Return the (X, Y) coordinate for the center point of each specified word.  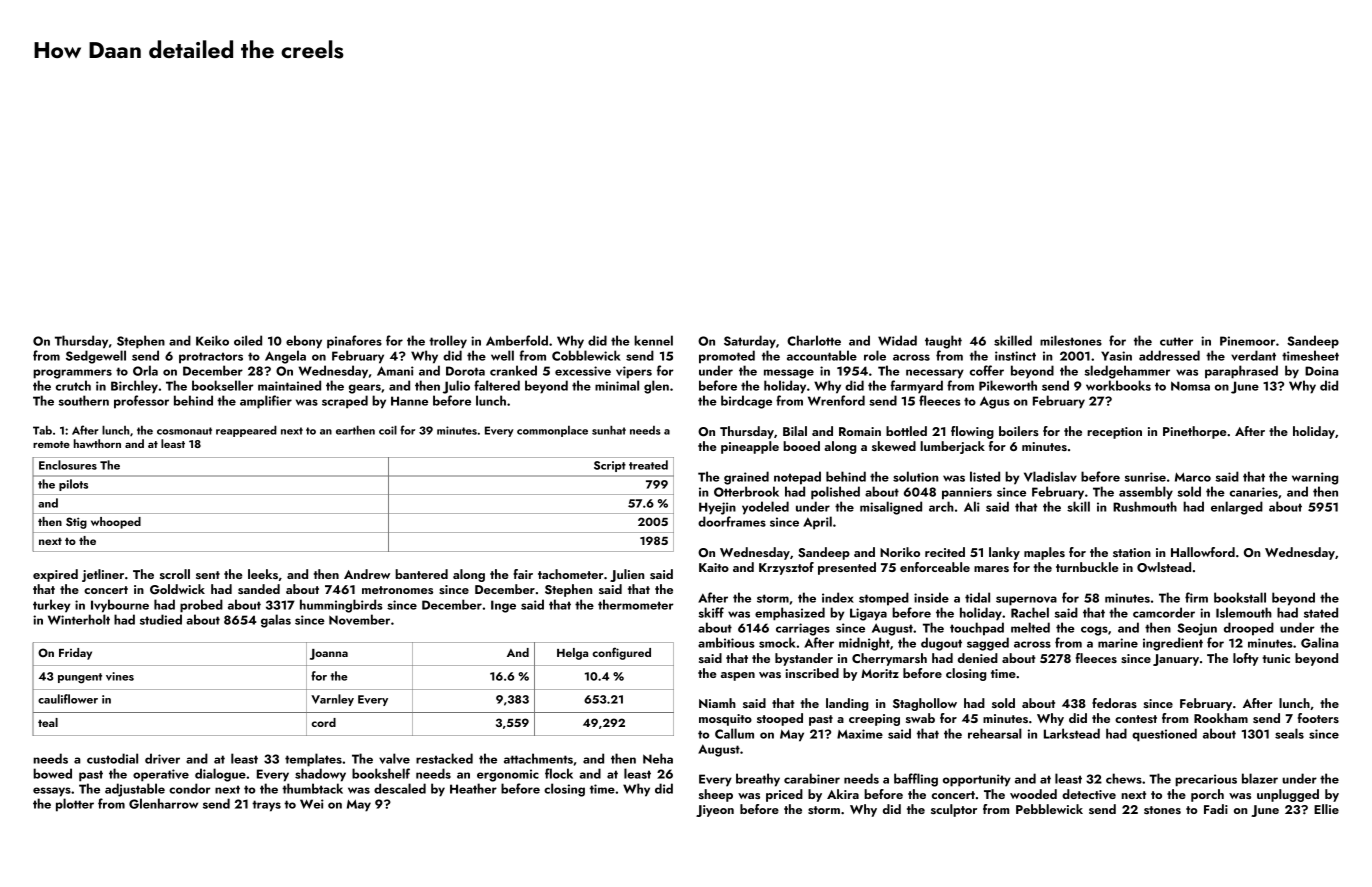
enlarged (1237, 508)
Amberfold (517, 340)
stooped (780, 719)
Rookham (1221, 718)
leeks (263, 574)
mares (991, 569)
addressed (1169, 355)
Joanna (329, 654)
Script (610, 466)
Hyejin (717, 508)
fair (523, 574)
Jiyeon (715, 811)
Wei (312, 804)
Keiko (212, 340)
